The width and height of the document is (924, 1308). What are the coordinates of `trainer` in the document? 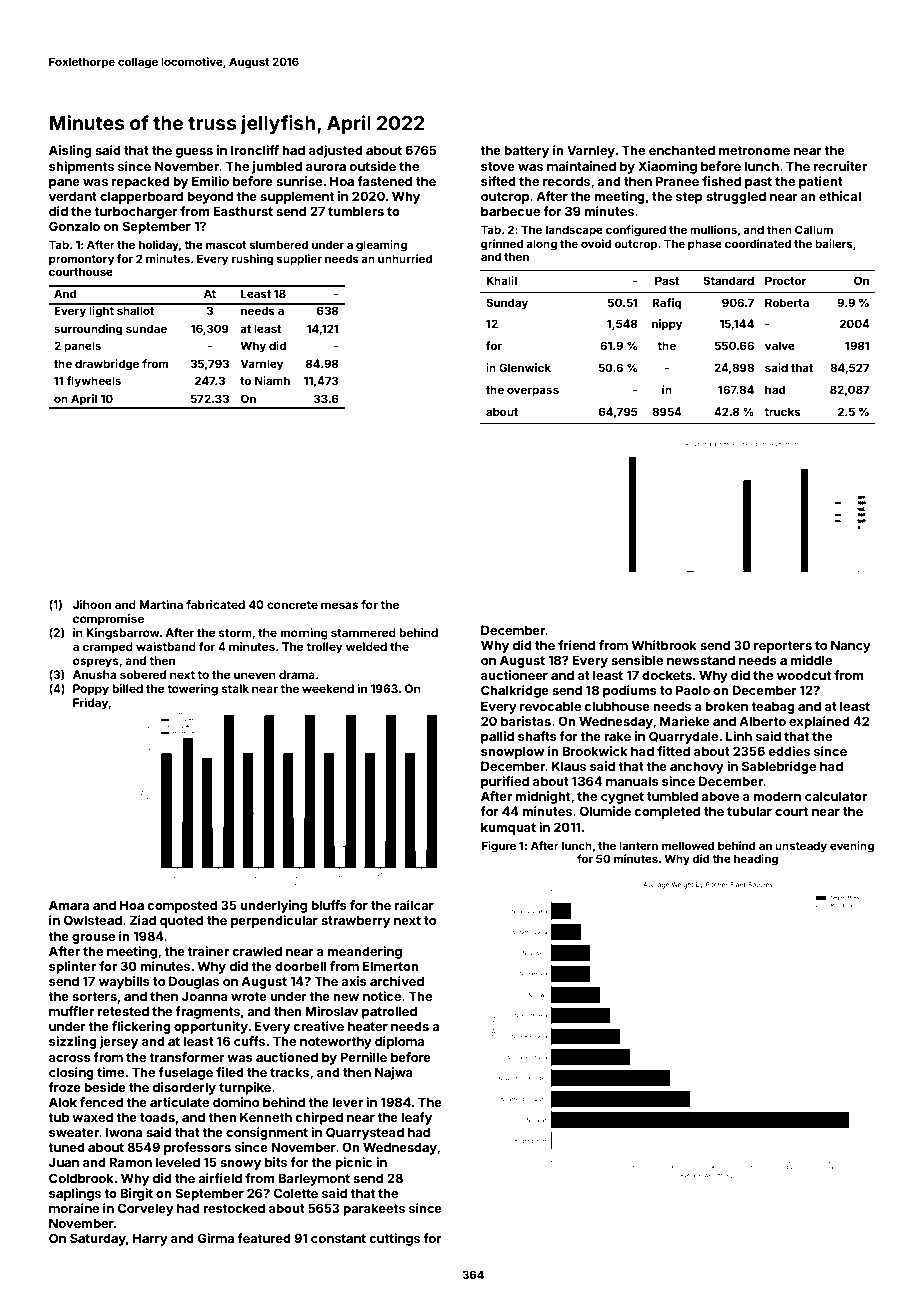 It's located at (208, 951).
